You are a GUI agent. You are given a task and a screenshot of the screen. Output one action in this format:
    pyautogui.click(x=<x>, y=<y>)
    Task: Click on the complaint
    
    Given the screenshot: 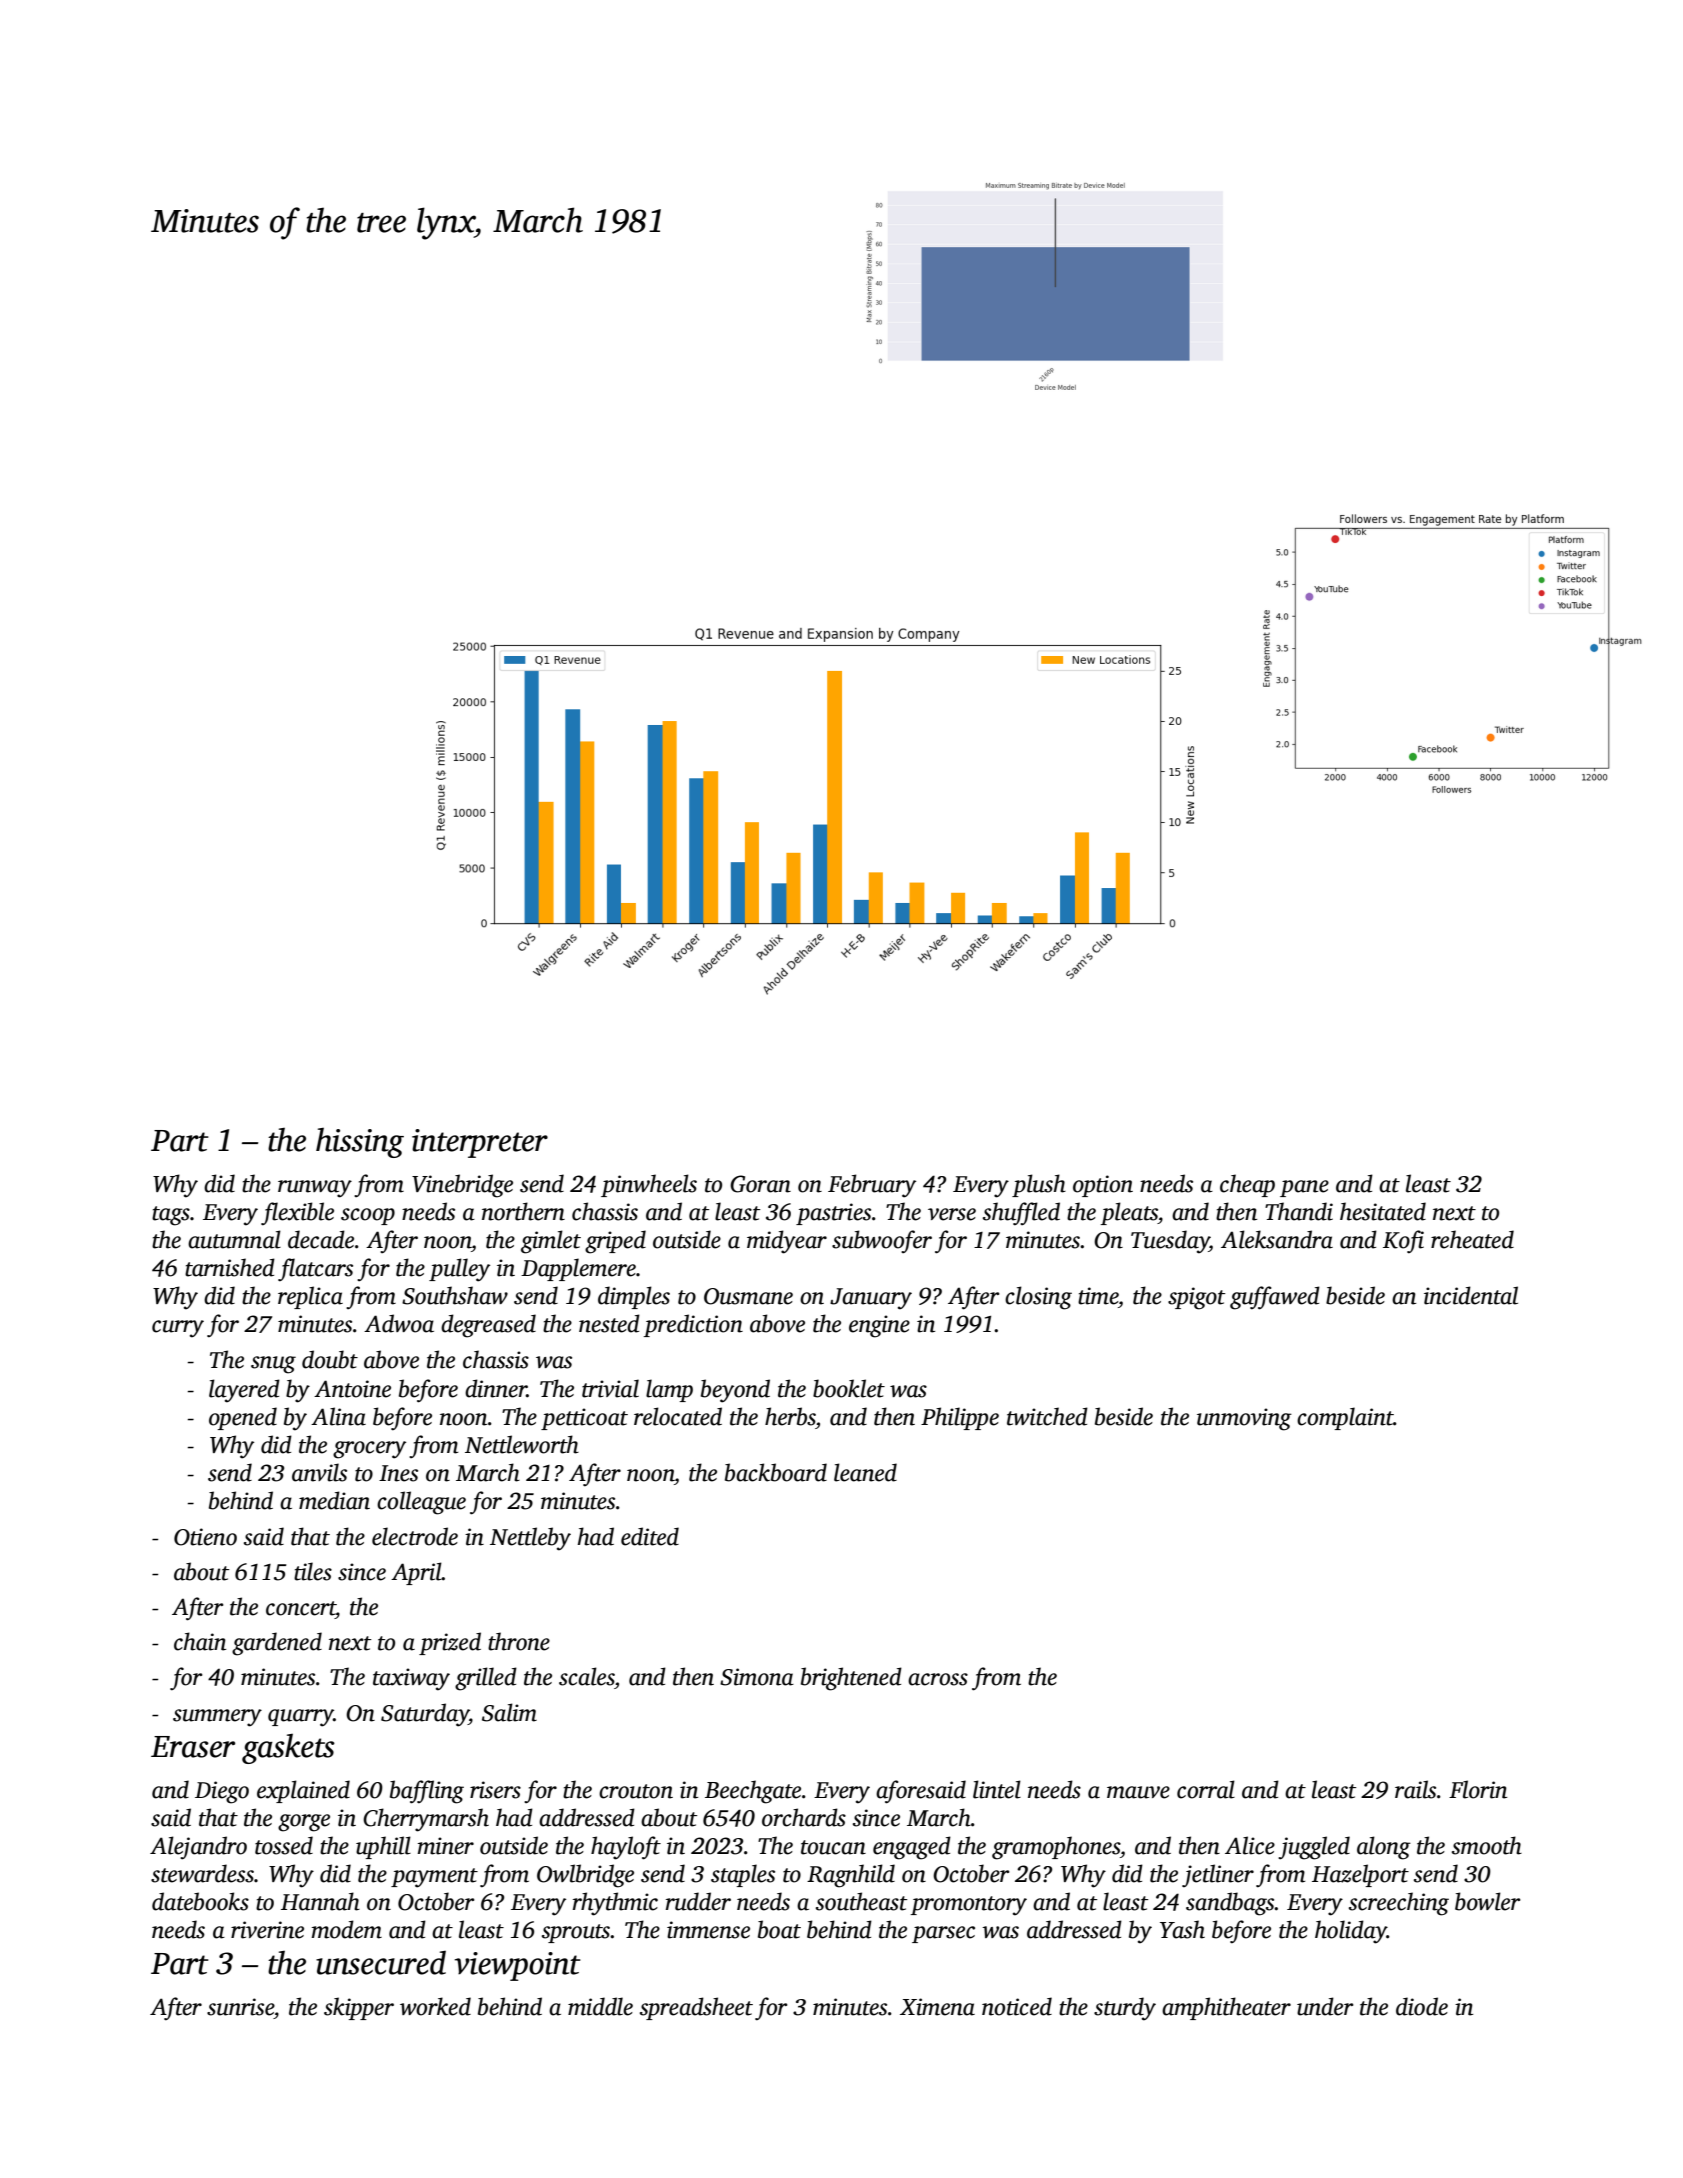 What is the action you would take?
    pyautogui.click(x=1345, y=1418)
